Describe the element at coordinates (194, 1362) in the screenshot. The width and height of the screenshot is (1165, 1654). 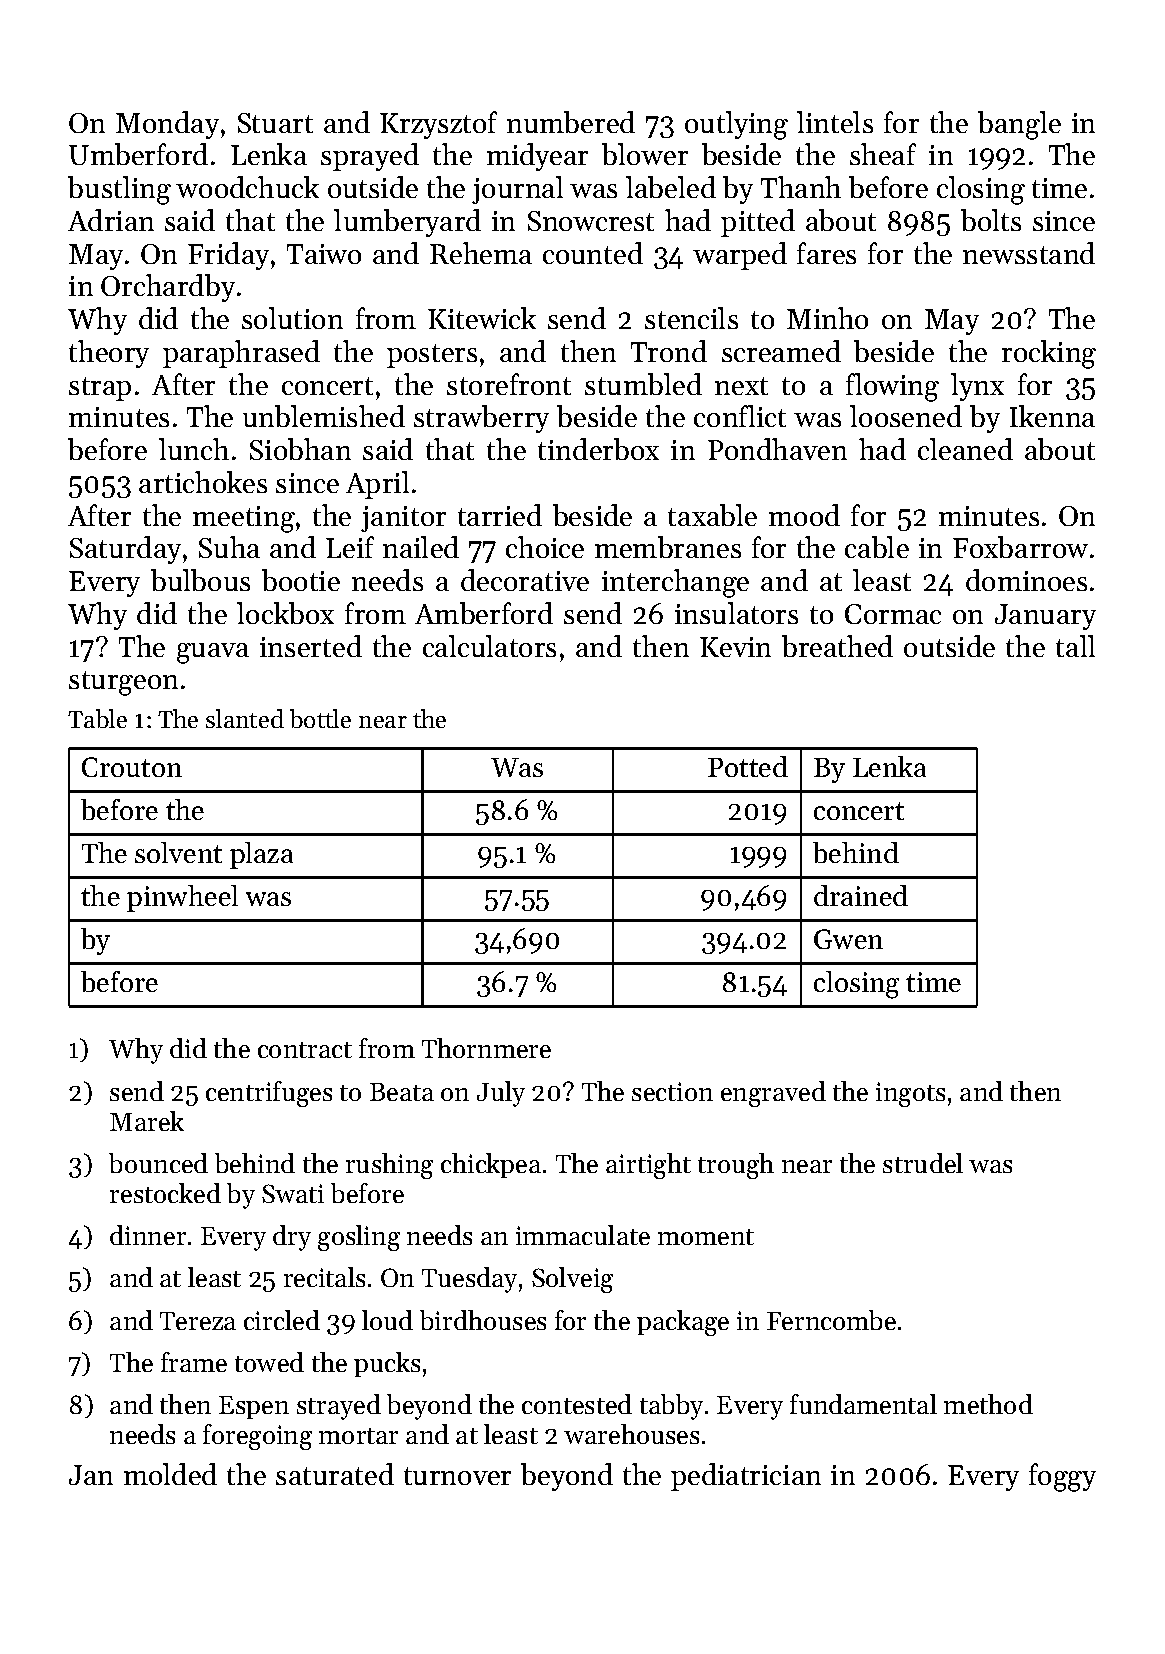
I see `frame` at that location.
